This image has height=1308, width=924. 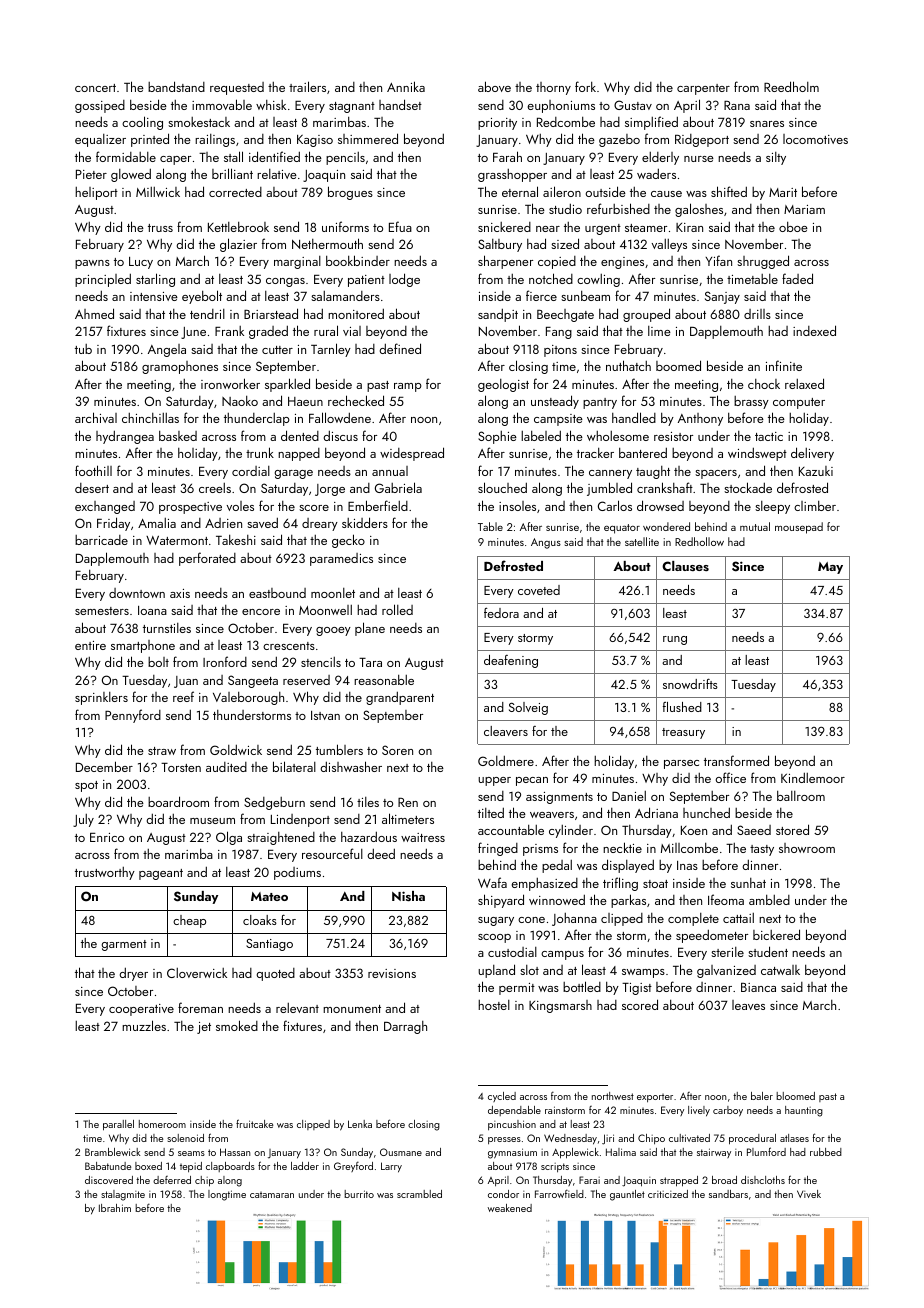 What do you see at coordinates (360, 1124) in the image?
I see `Lenka` at bounding box center [360, 1124].
